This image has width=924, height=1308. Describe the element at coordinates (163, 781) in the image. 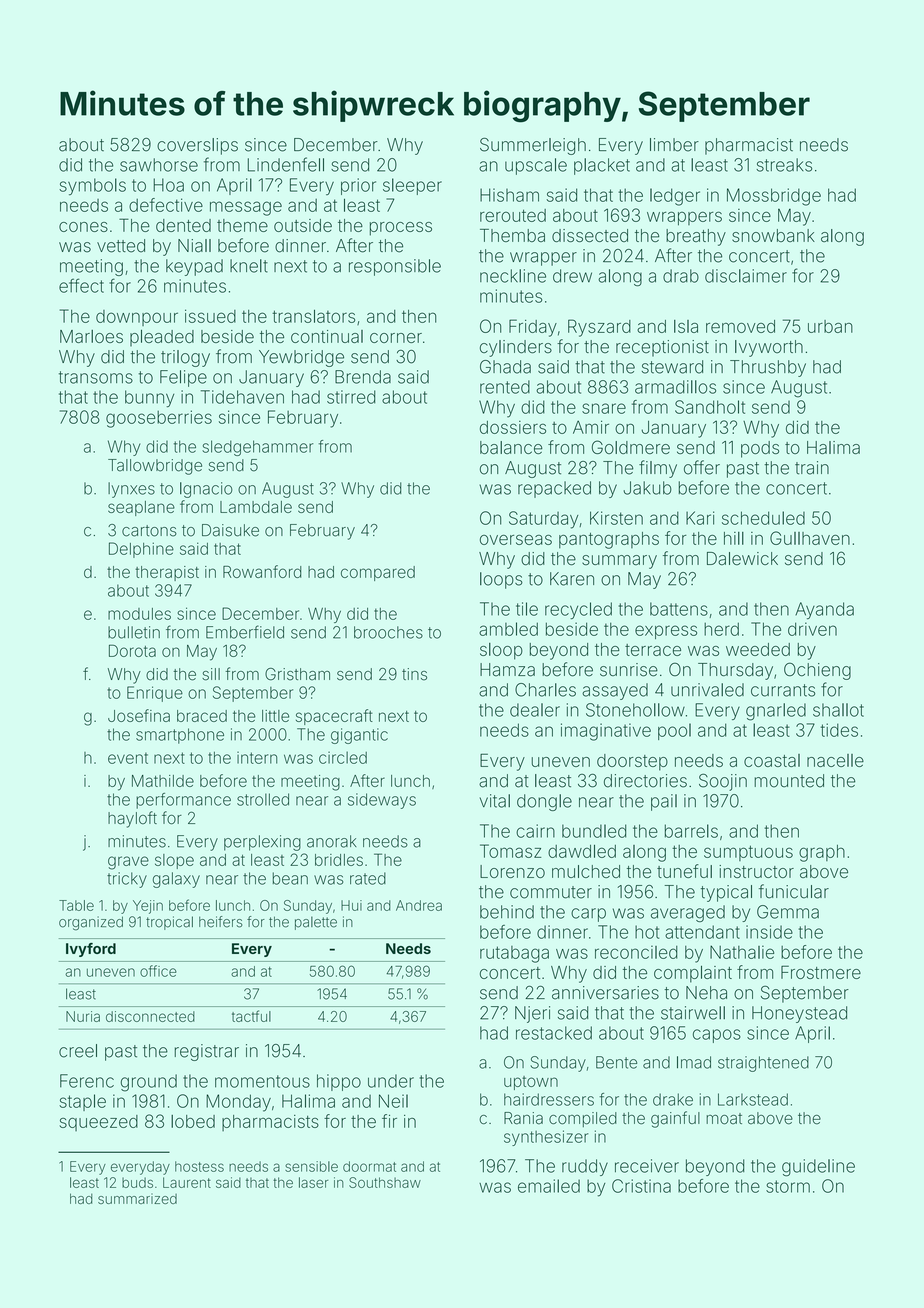

I see `Mathilde` at that location.
